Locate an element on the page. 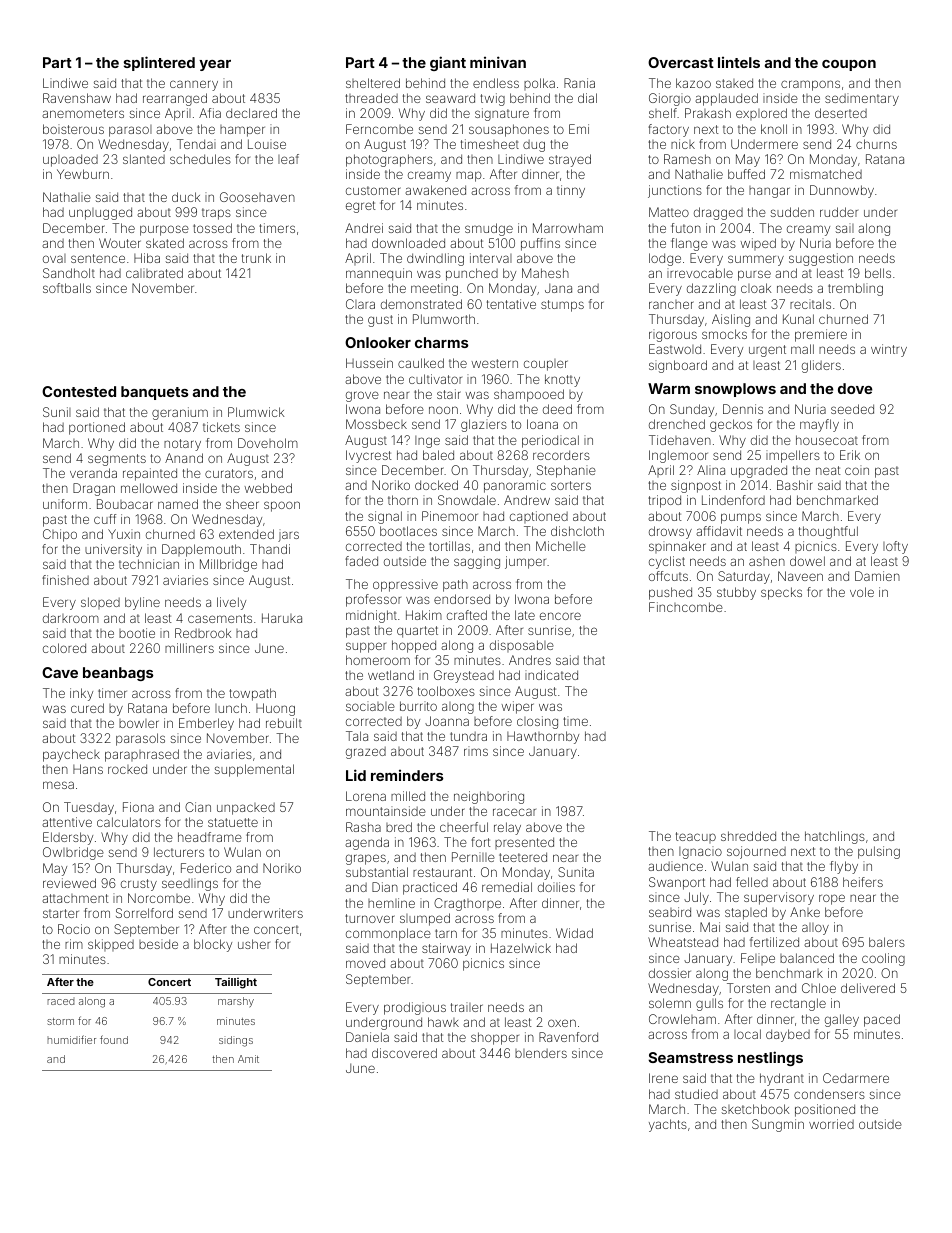 The image size is (952, 1233). churns is located at coordinates (876, 144).
